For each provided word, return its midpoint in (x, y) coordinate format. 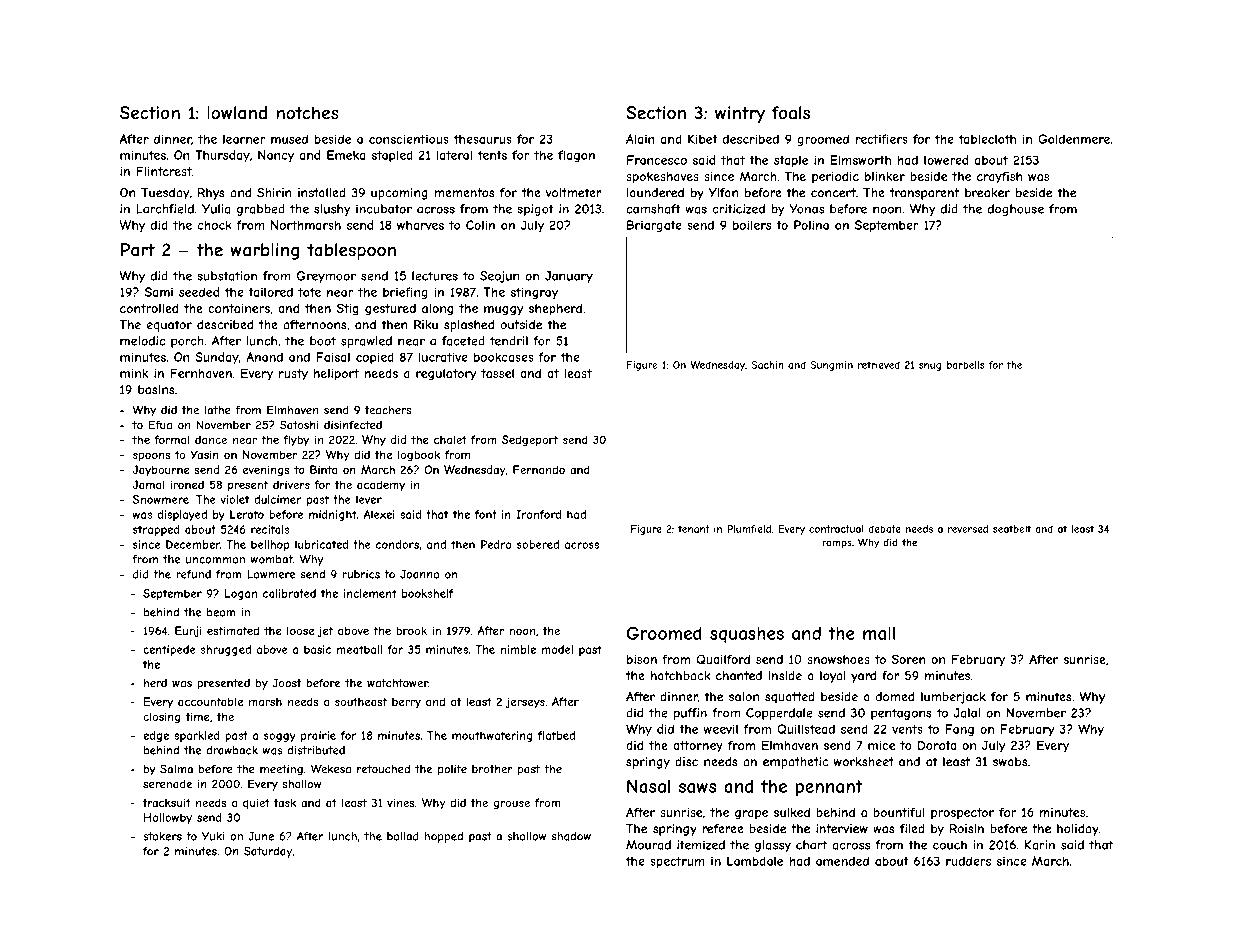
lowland (237, 113)
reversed (968, 529)
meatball (359, 649)
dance (211, 439)
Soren (909, 659)
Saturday (268, 852)
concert (833, 193)
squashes (747, 635)
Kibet (703, 139)
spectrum (677, 862)
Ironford (538, 514)
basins (156, 390)
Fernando (539, 469)
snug (930, 367)
